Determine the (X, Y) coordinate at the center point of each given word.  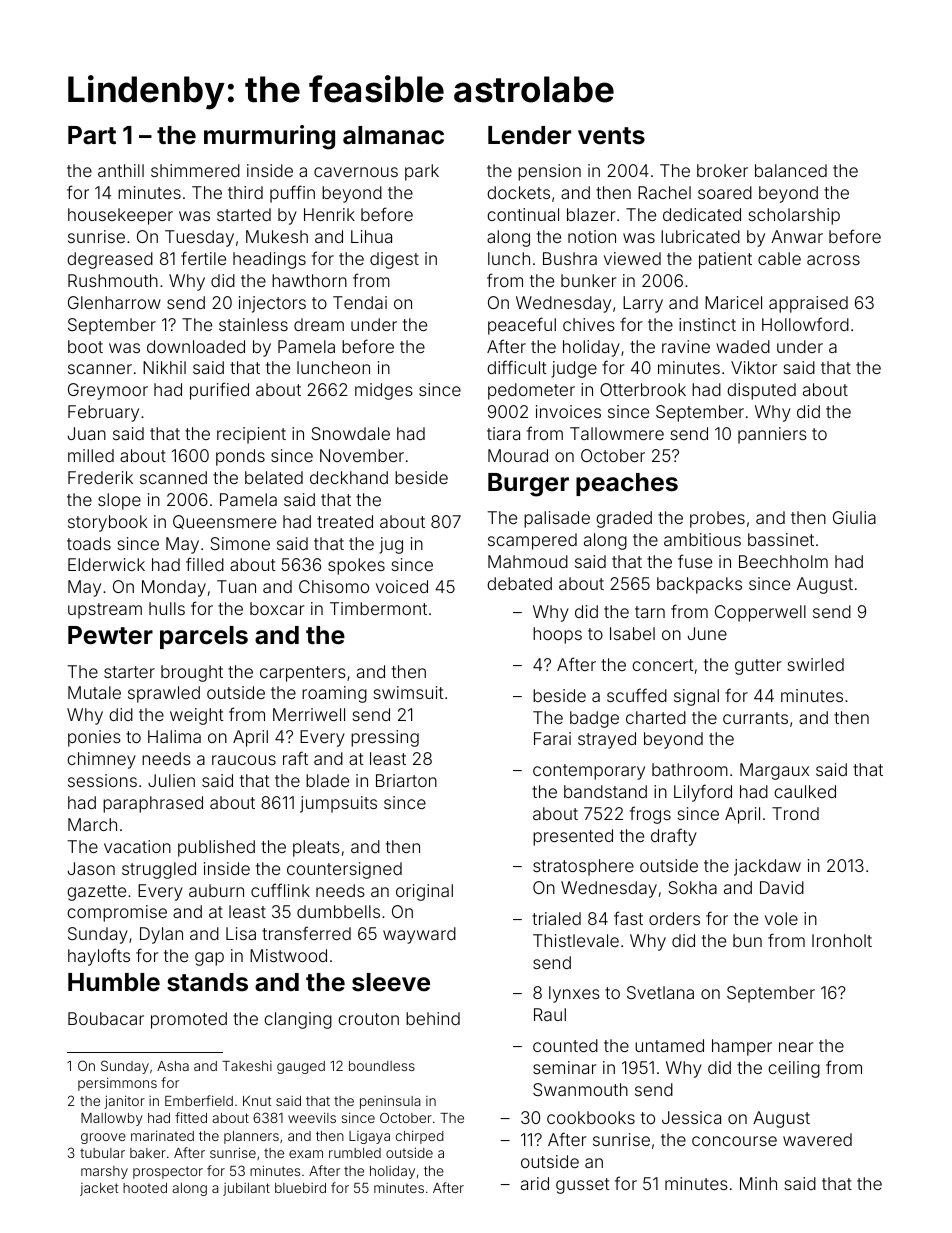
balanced (791, 170)
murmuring (269, 137)
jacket (99, 1189)
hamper (742, 1047)
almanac (393, 135)
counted (565, 1045)
